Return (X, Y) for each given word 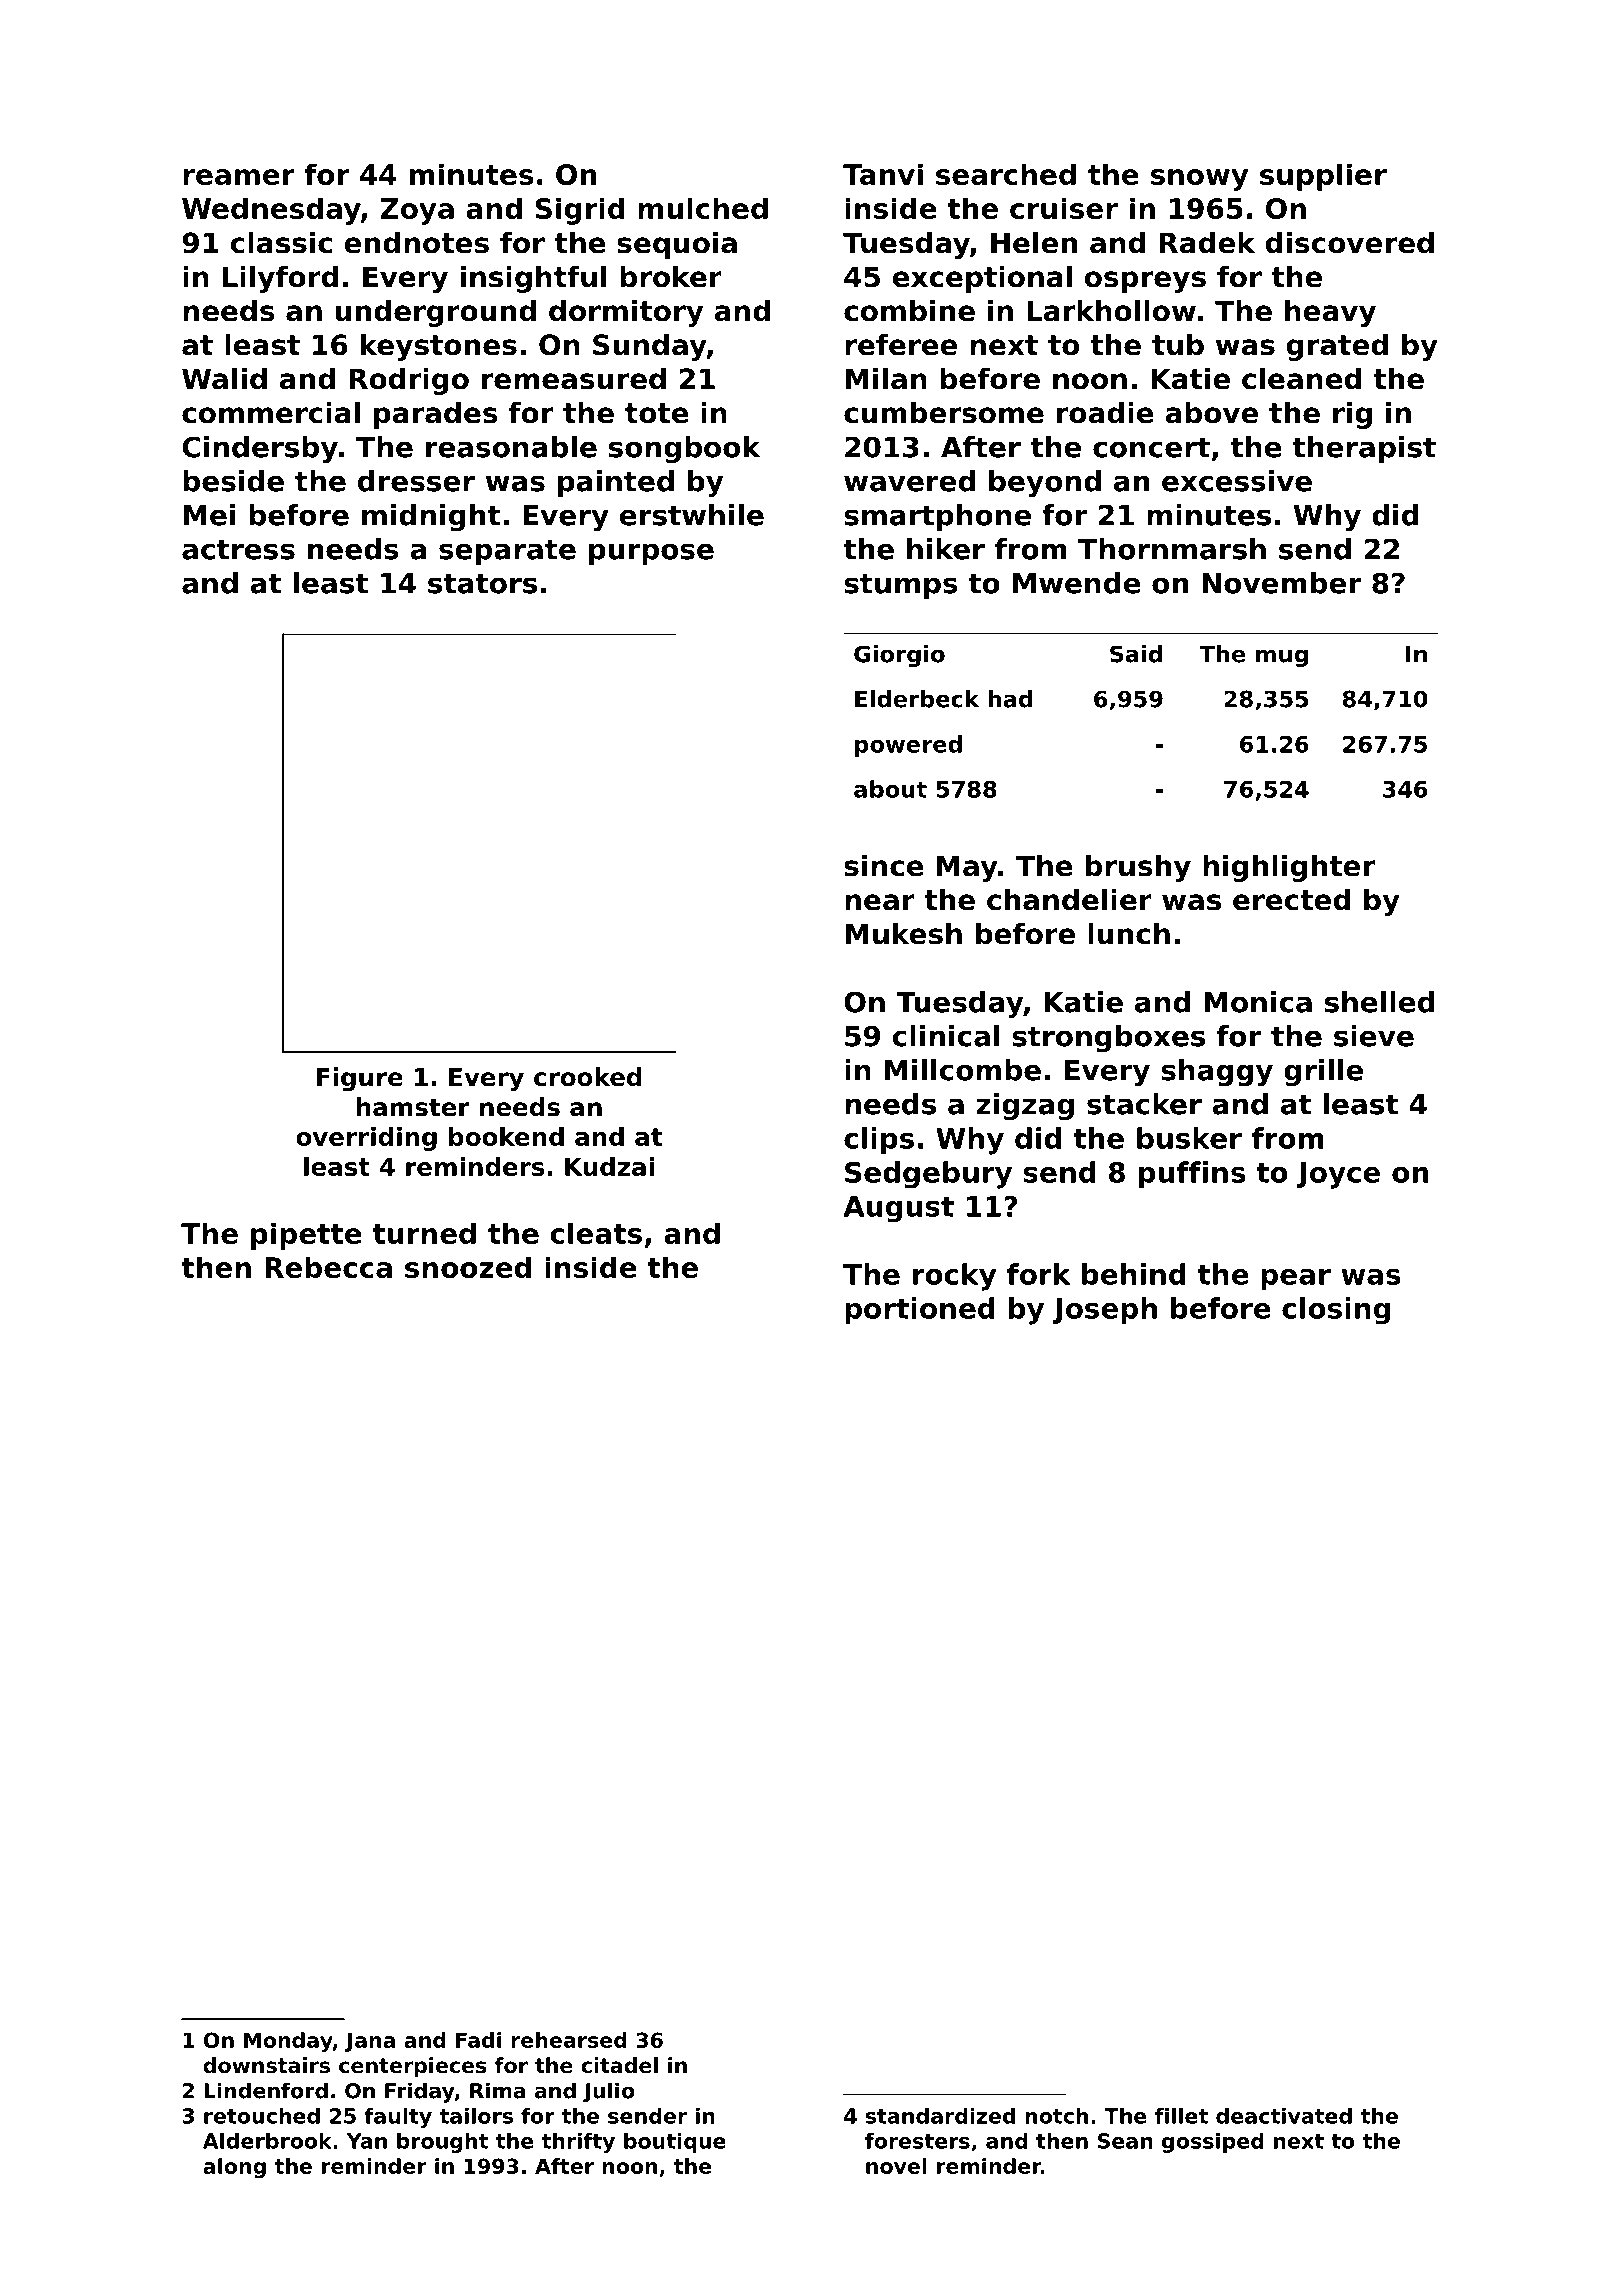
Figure (360, 1079)
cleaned (1301, 379)
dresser (416, 481)
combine (909, 311)
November (1281, 583)
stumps (901, 586)
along (234, 2168)
